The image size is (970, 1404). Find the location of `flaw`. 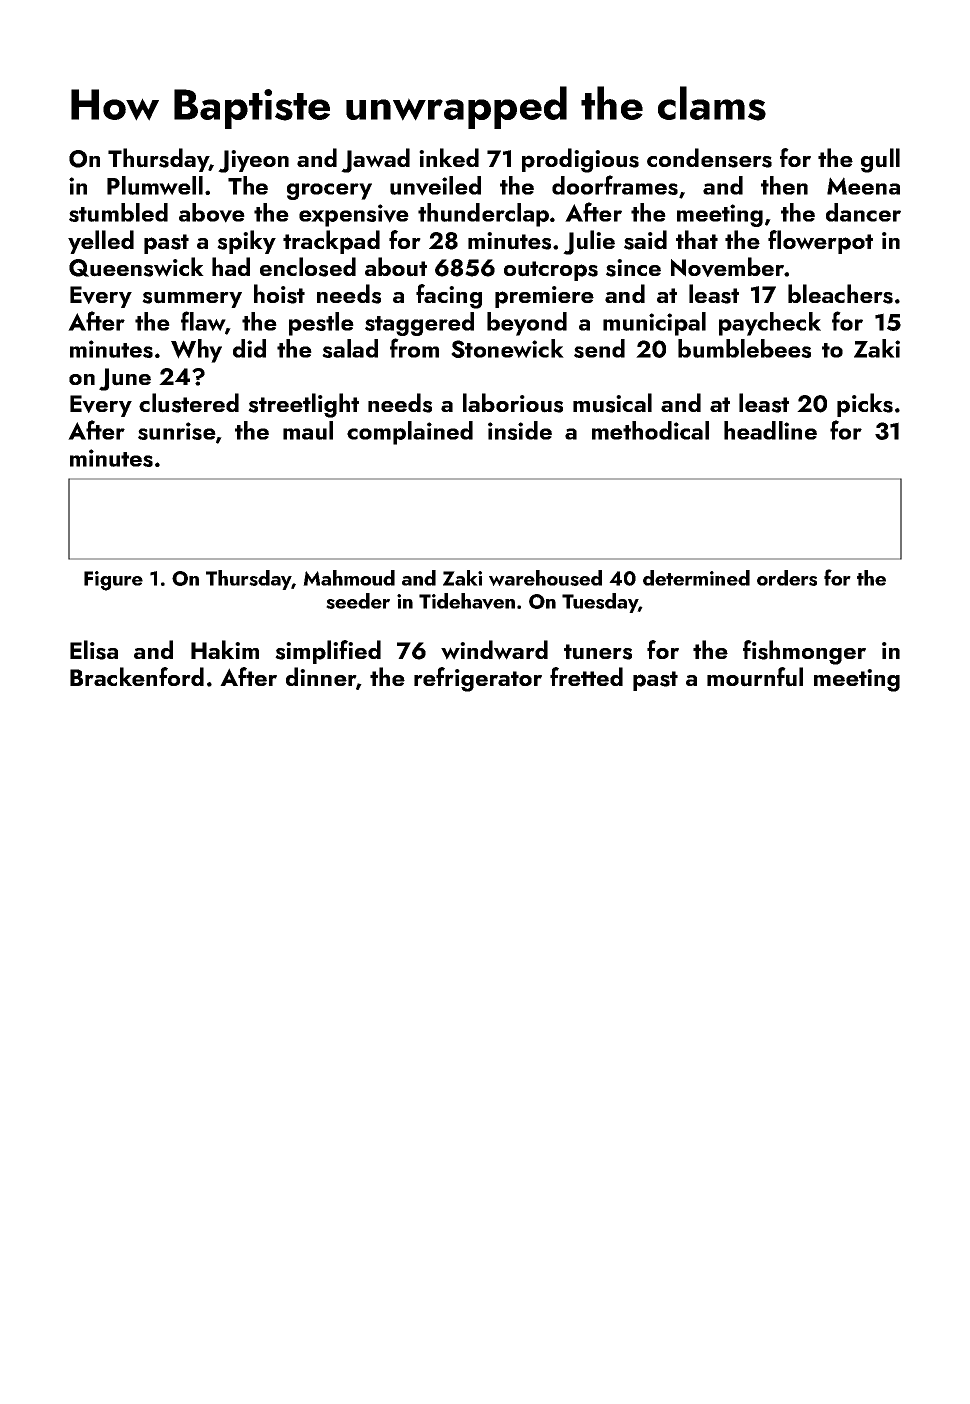

flaw is located at coordinates (203, 322).
